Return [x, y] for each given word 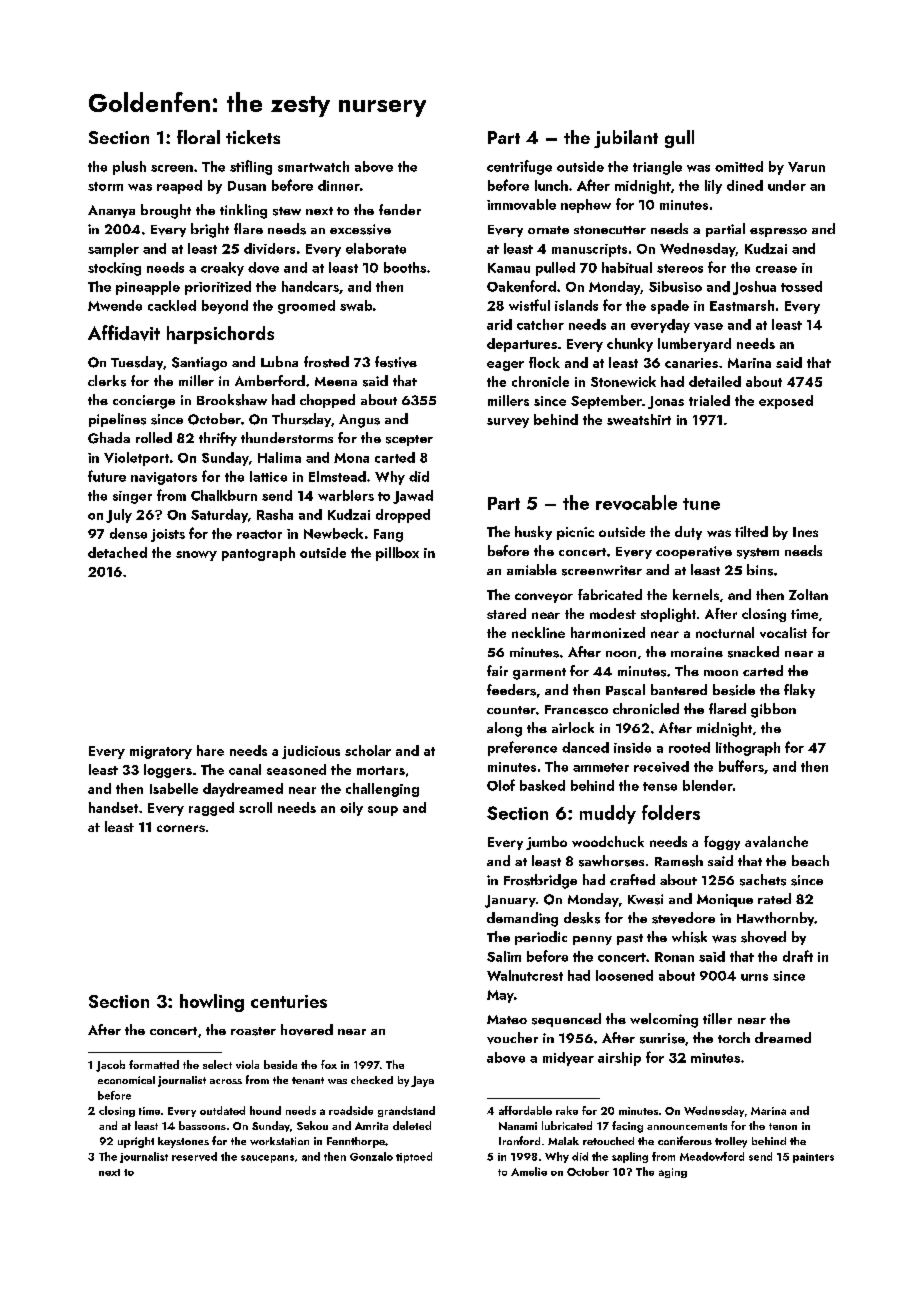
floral [198, 137]
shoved [763, 937]
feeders [511, 690]
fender [400, 209]
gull [679, 139]
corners [181, 828]
